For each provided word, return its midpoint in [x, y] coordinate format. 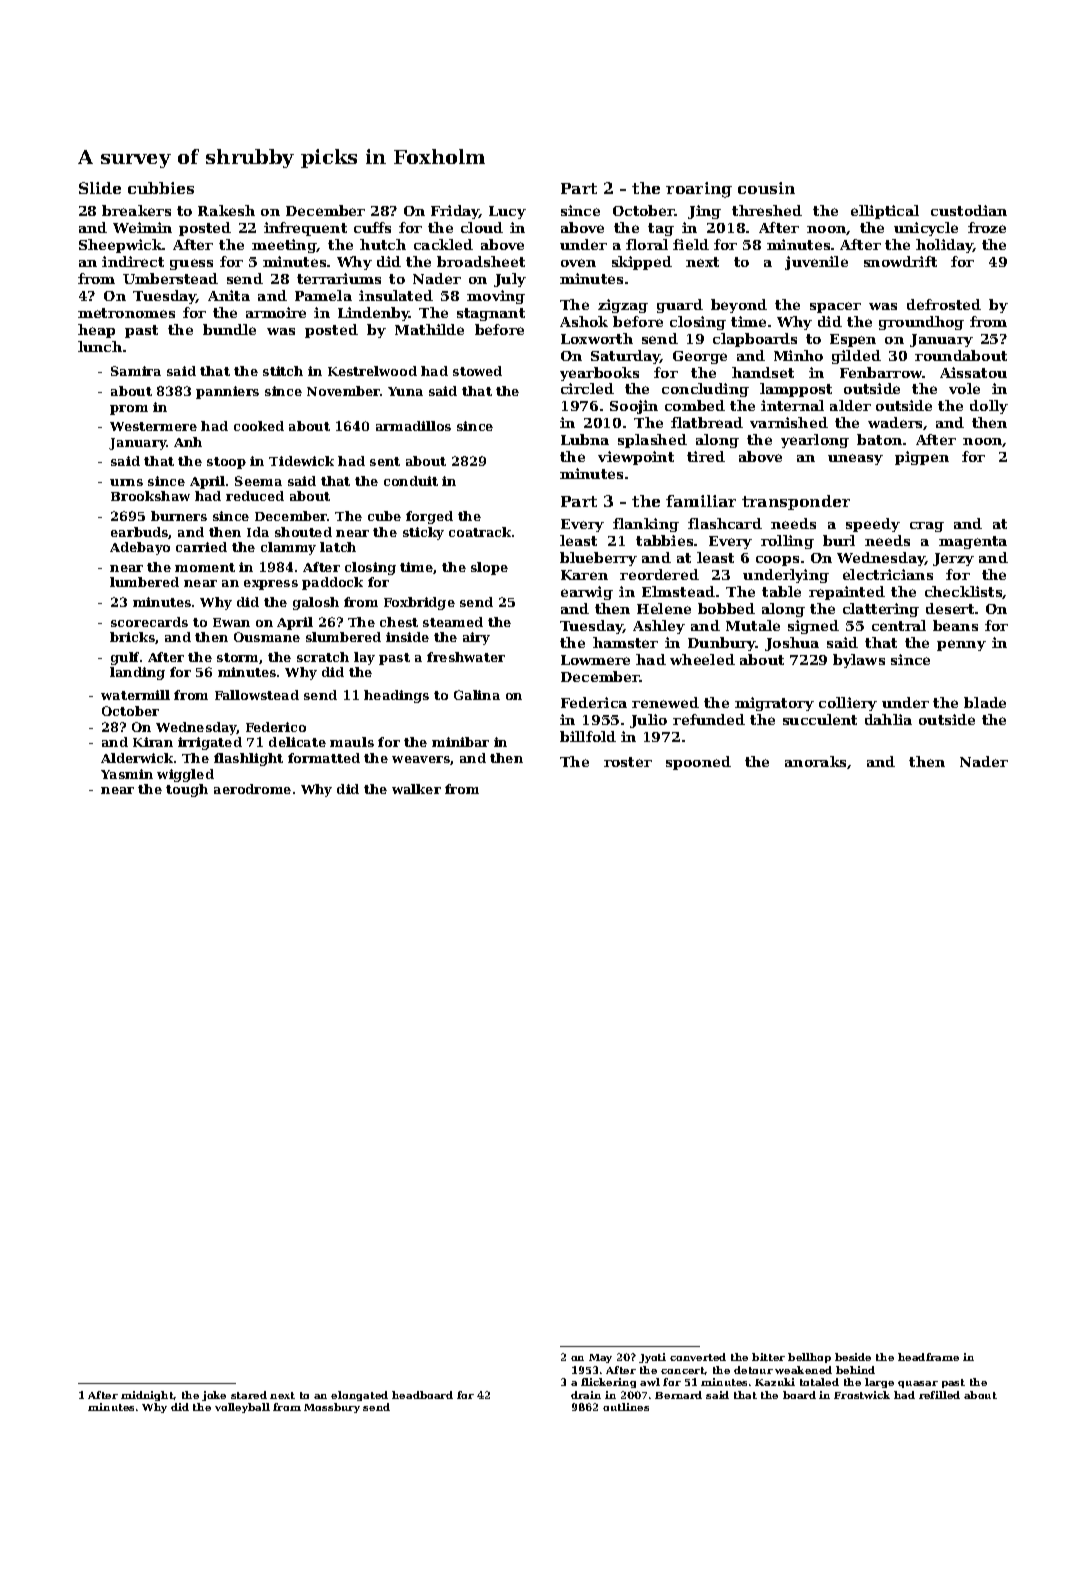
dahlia [888, 719]
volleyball [242, 1408]
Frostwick [862, 1395]
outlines [626, 1407]
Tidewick [301, 461]
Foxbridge [419, 603]
